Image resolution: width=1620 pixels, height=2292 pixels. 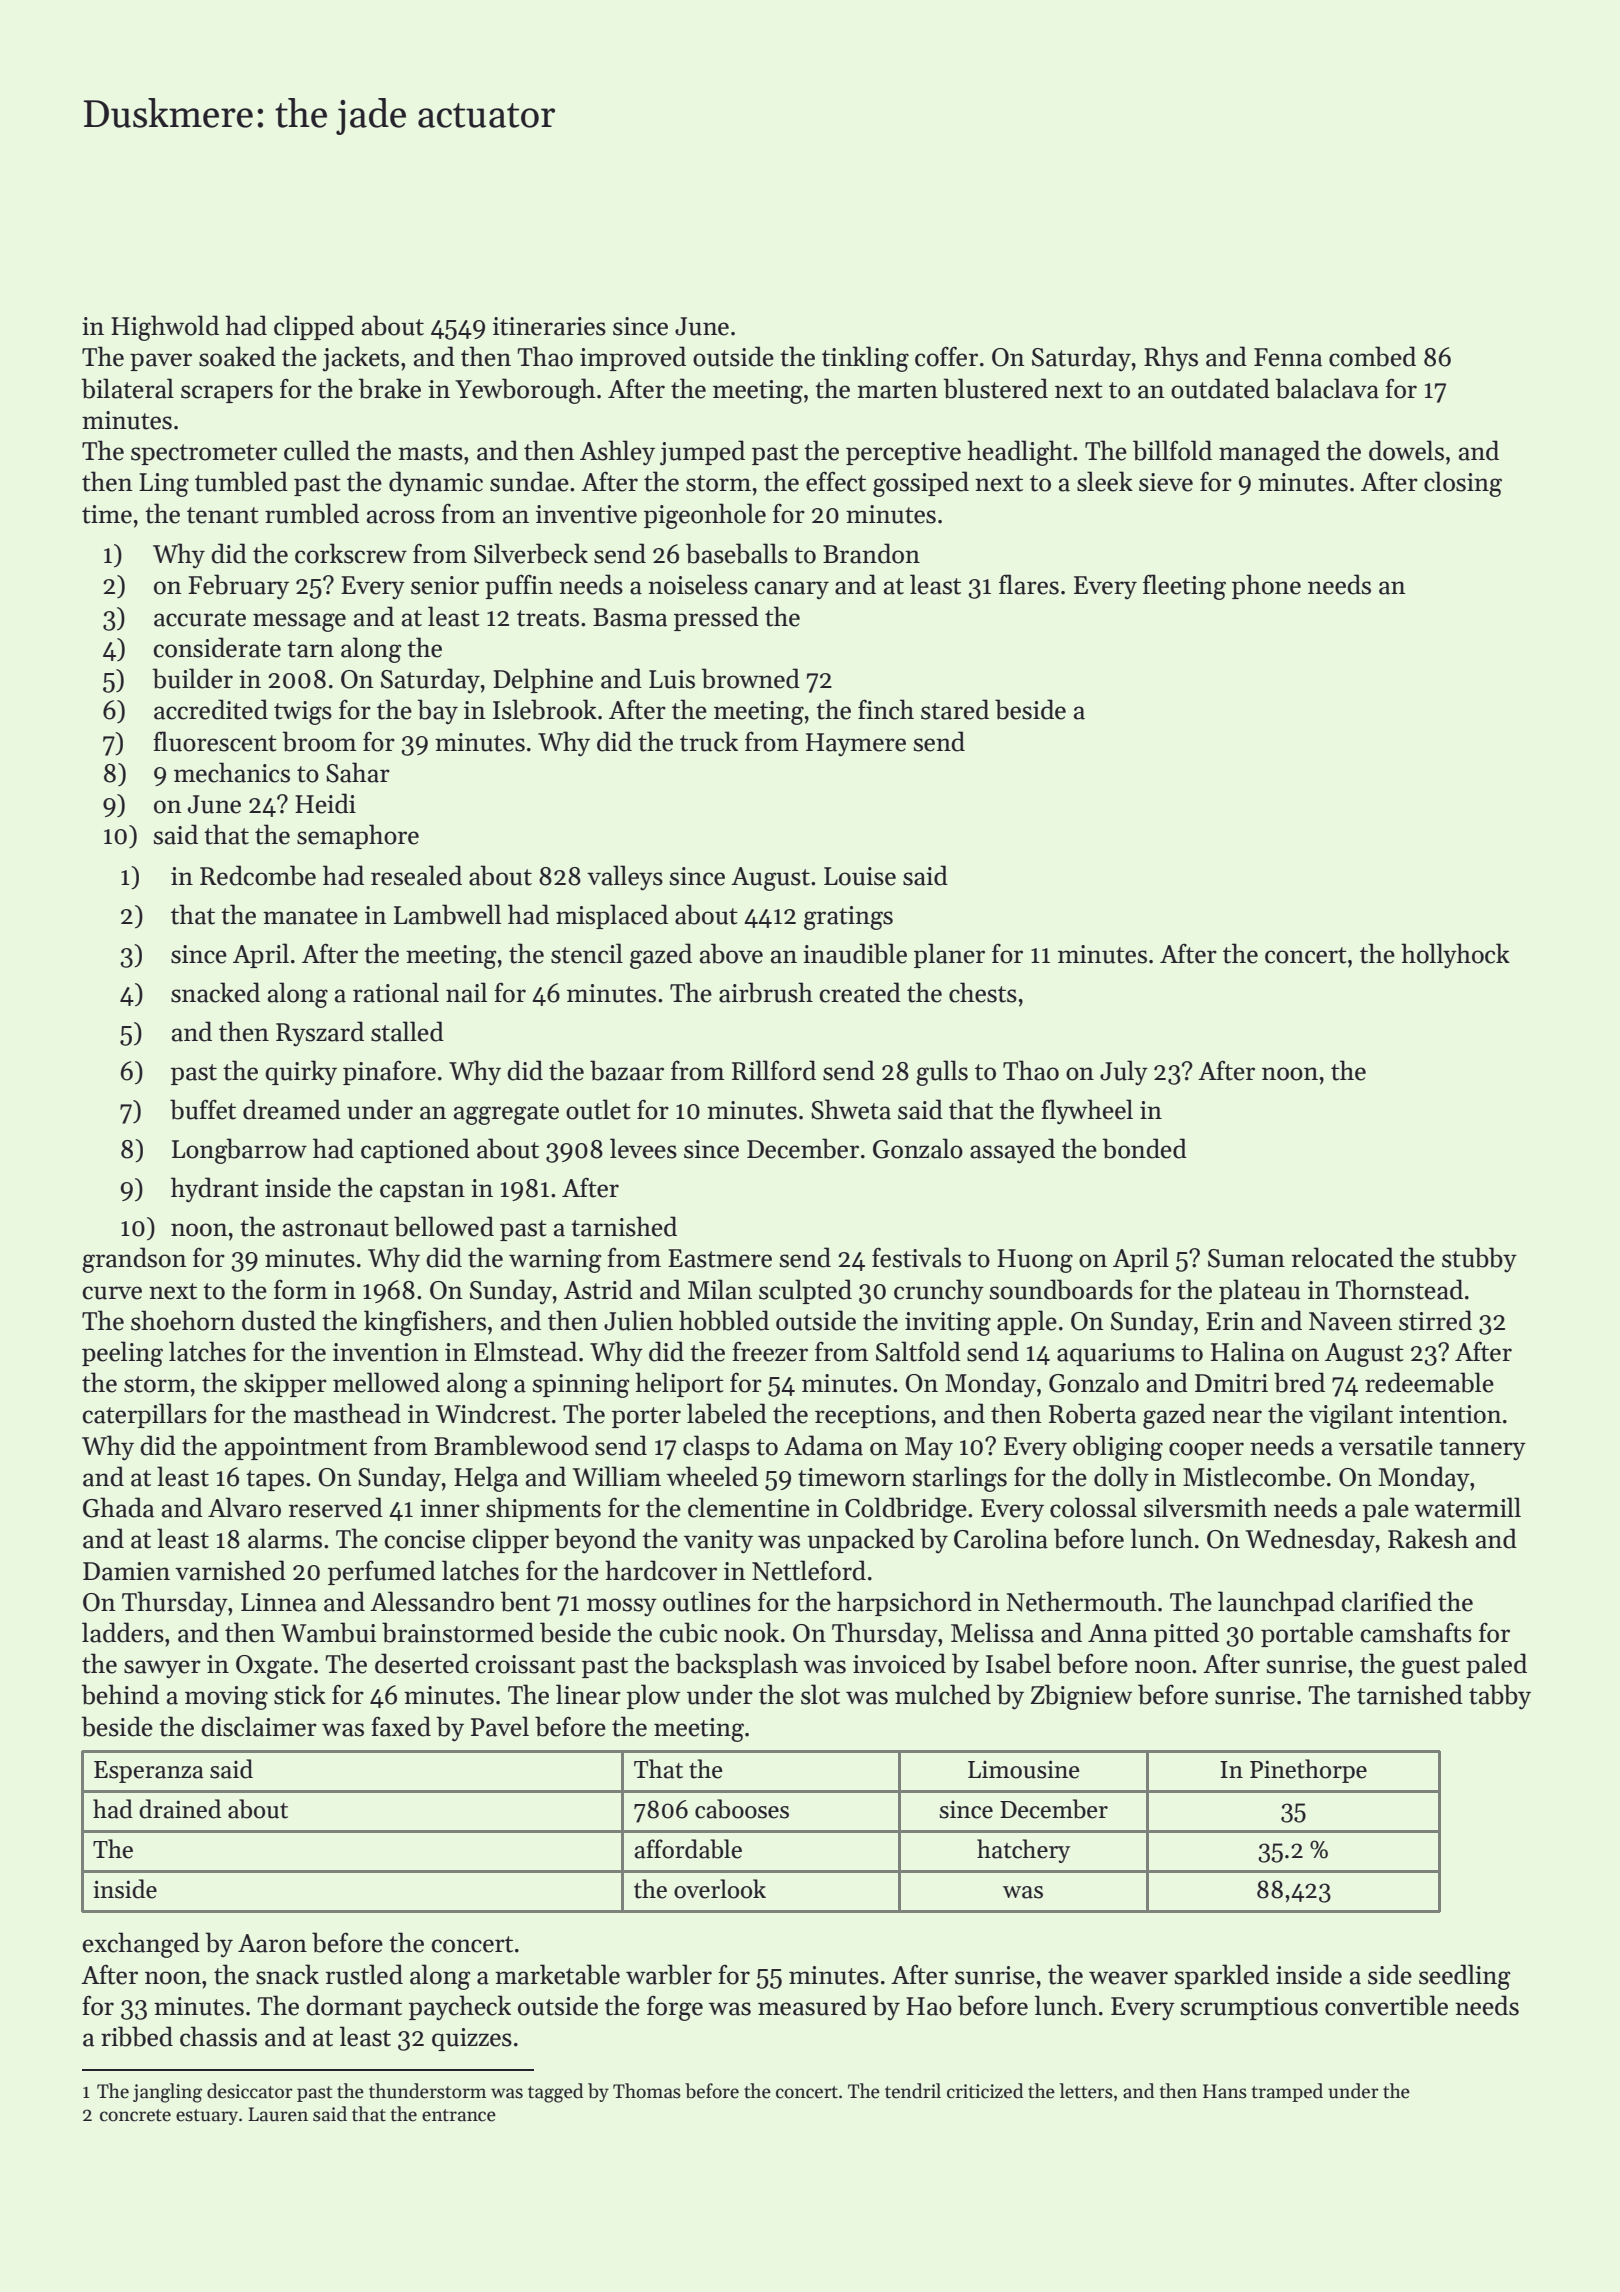 What do you see at coordinates (737, 553) in the page?
I see `baseballs` at bounding box center [737, 553].
